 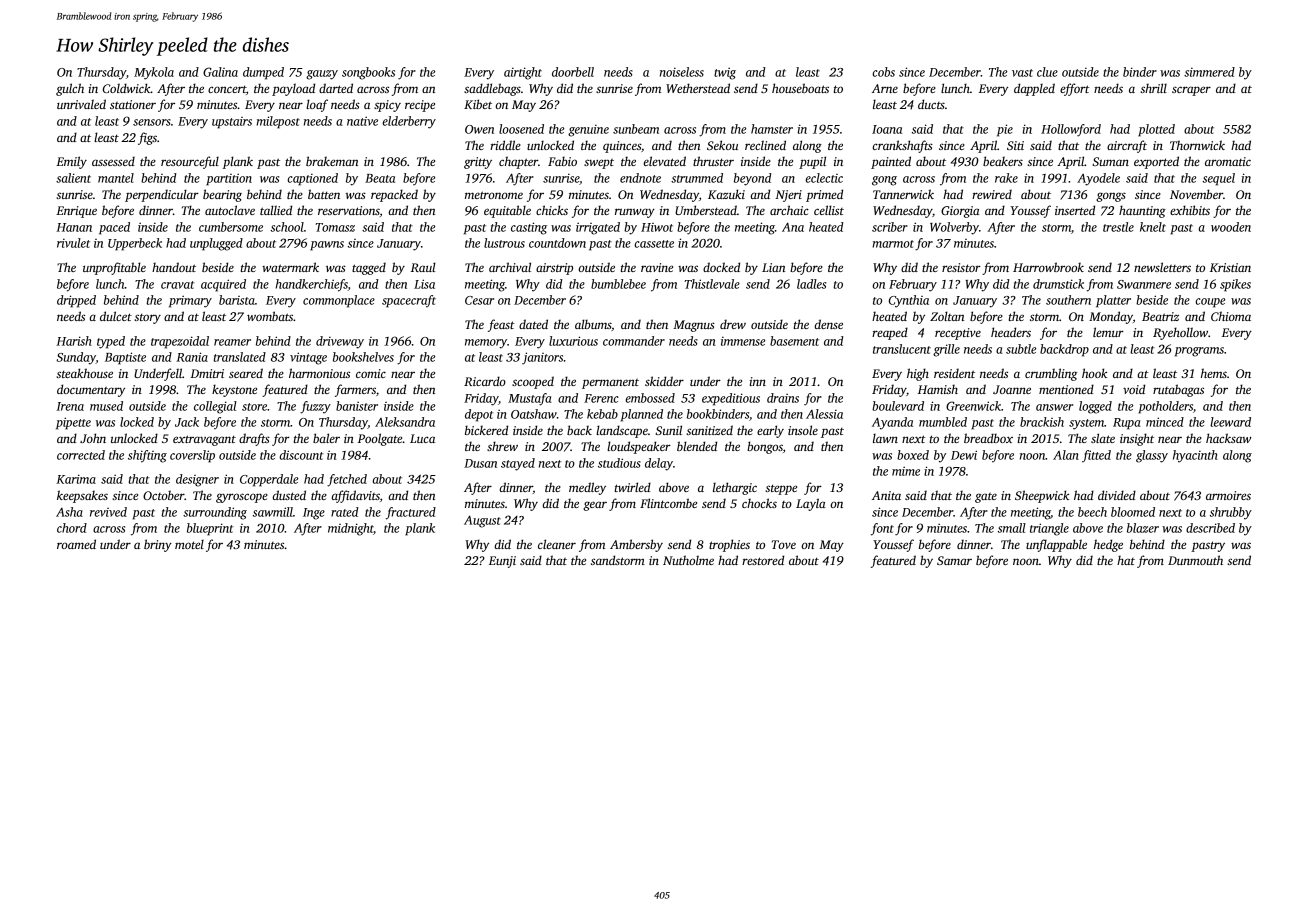 What do you see at coordinates (973, 406) in the screenshot?
I see `Greenwick` at bounding box center [973, 406].
